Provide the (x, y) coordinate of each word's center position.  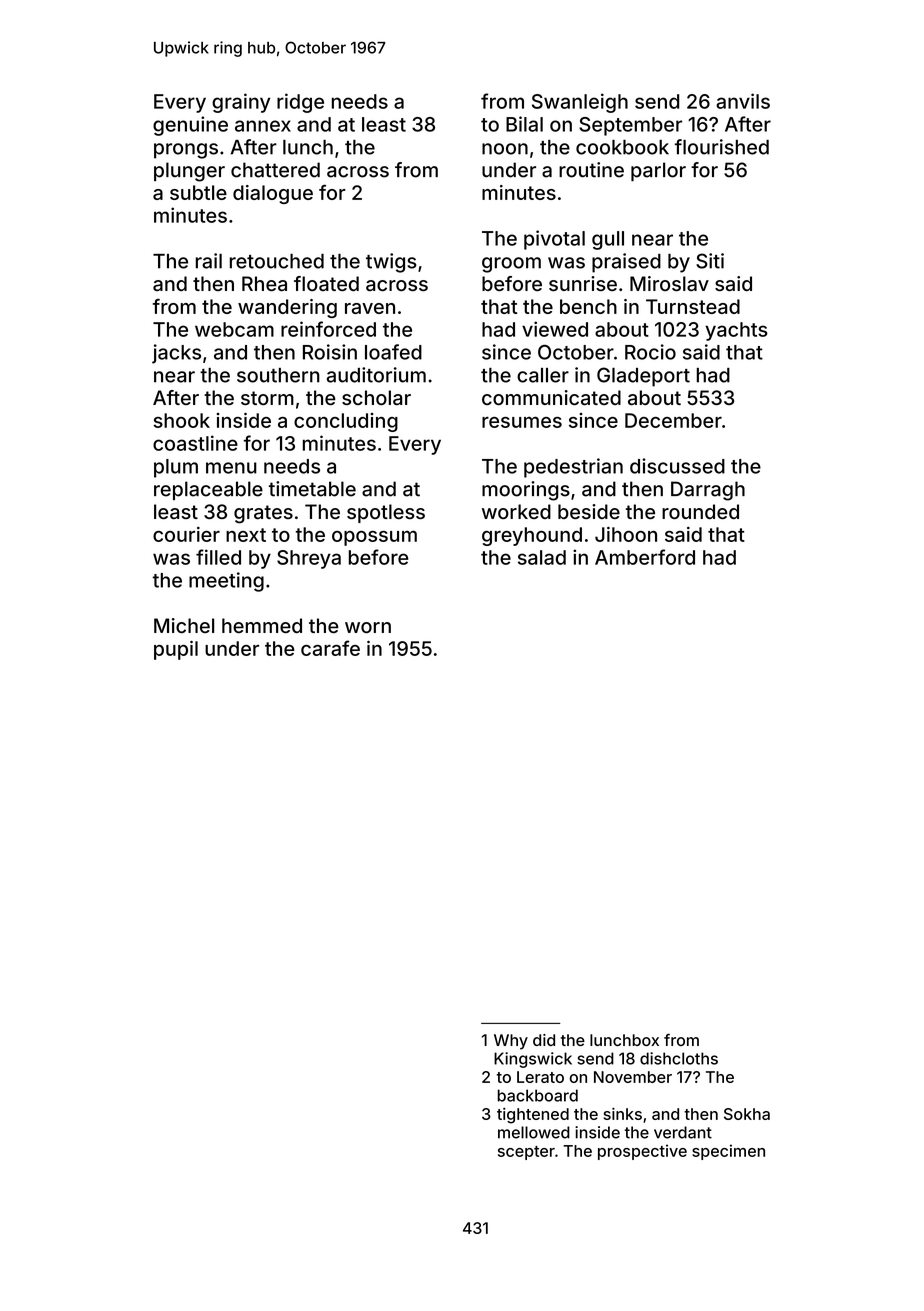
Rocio (650, 352)
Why (511, 1042)
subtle (198, 192)
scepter (526, 1153)
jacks (176, 354)
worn (368, 627)
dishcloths (679, 1058)
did (544, 1040)
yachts (736, 331)
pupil (176, 650)
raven (370, 308)
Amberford (645, 557)
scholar (376, 397)
